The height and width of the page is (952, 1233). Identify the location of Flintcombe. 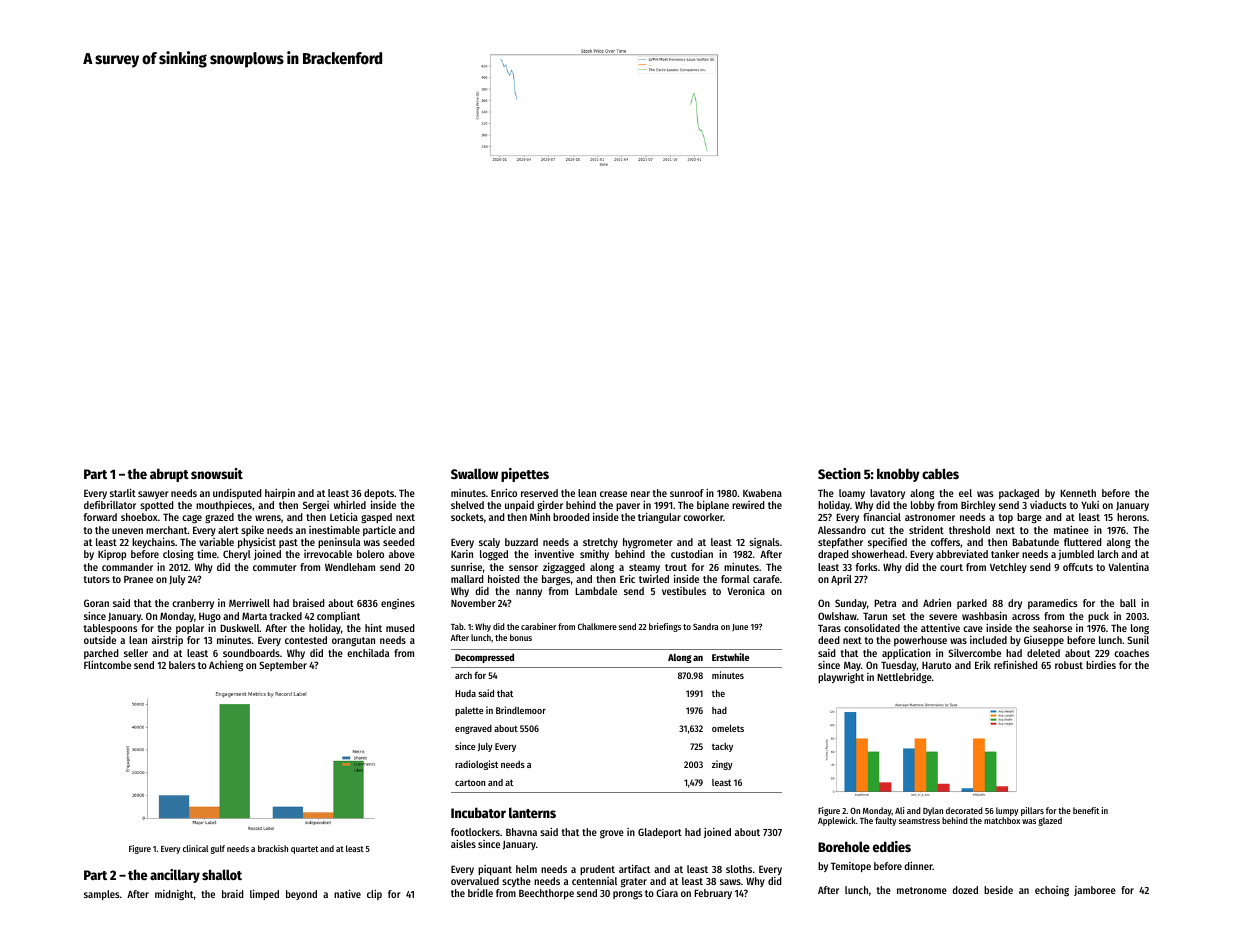
(107, 665).
